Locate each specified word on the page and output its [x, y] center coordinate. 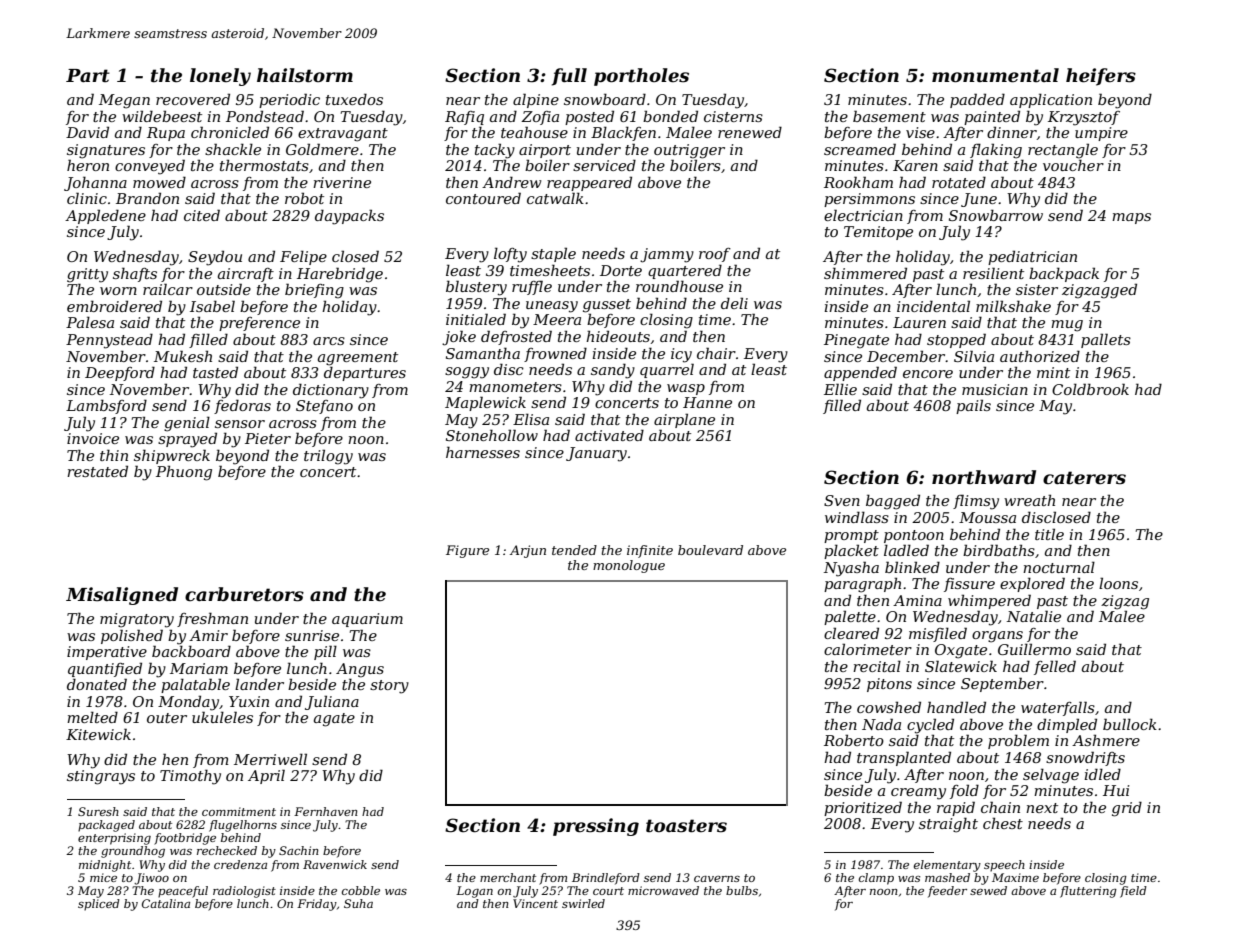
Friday [317, 905]
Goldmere [322, 149]
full [569, 77]
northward [984, 477]
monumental [995, 75]
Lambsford [106, 406]
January [596, 454]
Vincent [535, 903]
